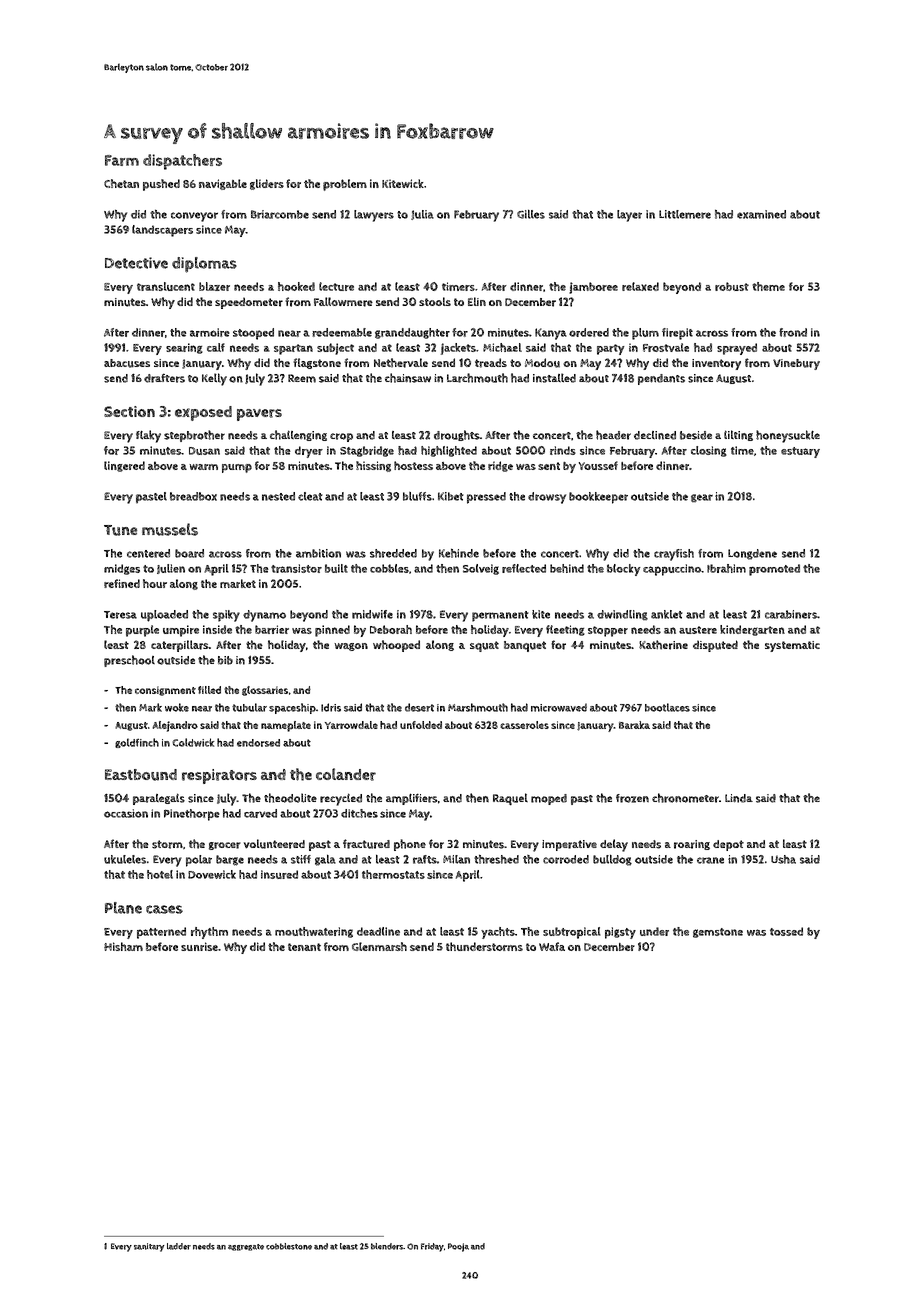 The image size is (924, 1308). Describe the element at coordinates (345, 185) in the document. I see `problem` at that location.
